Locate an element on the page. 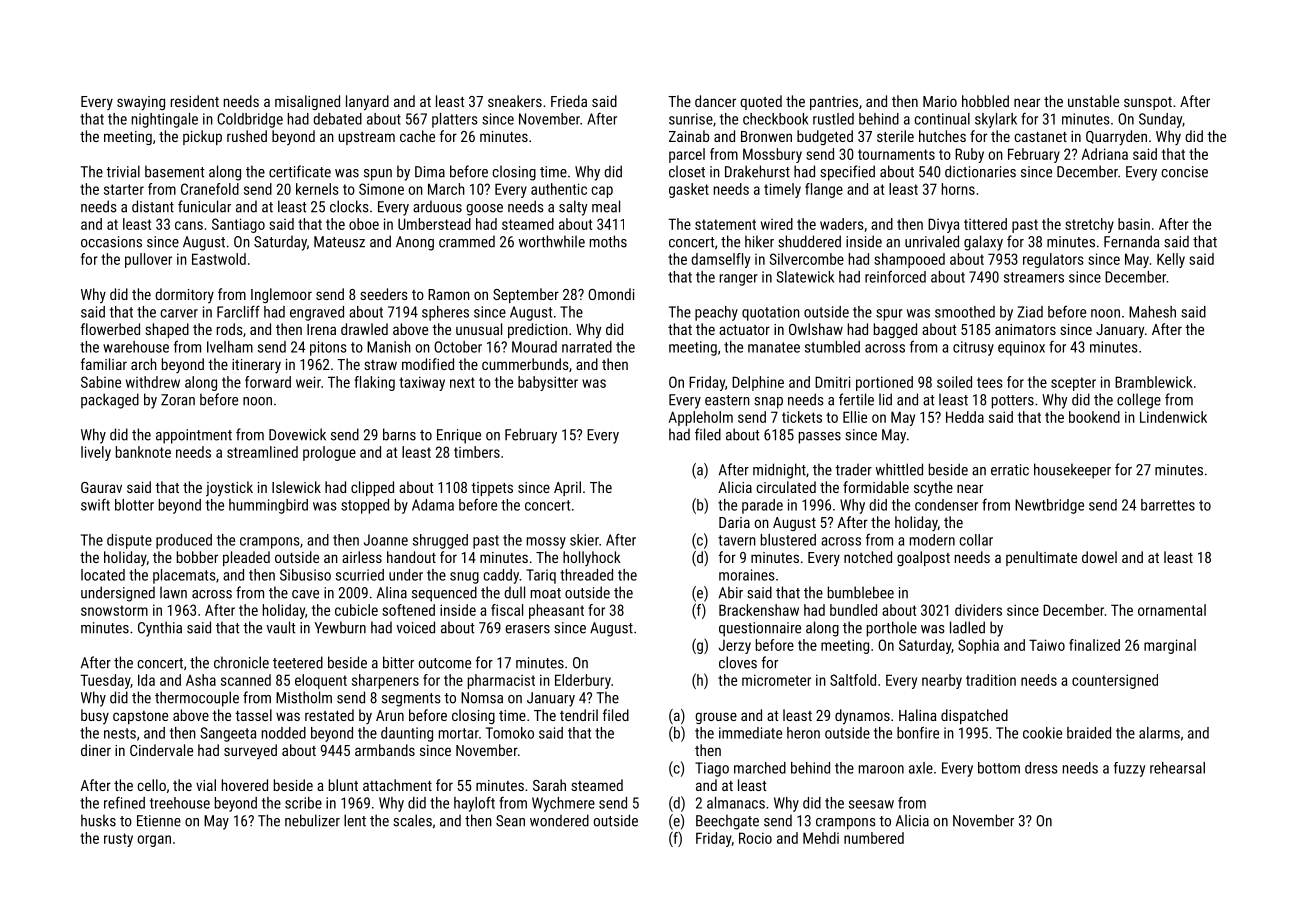 This document has width=1308, height=924. Newtbridge is located at coordinates (1049, 506).
